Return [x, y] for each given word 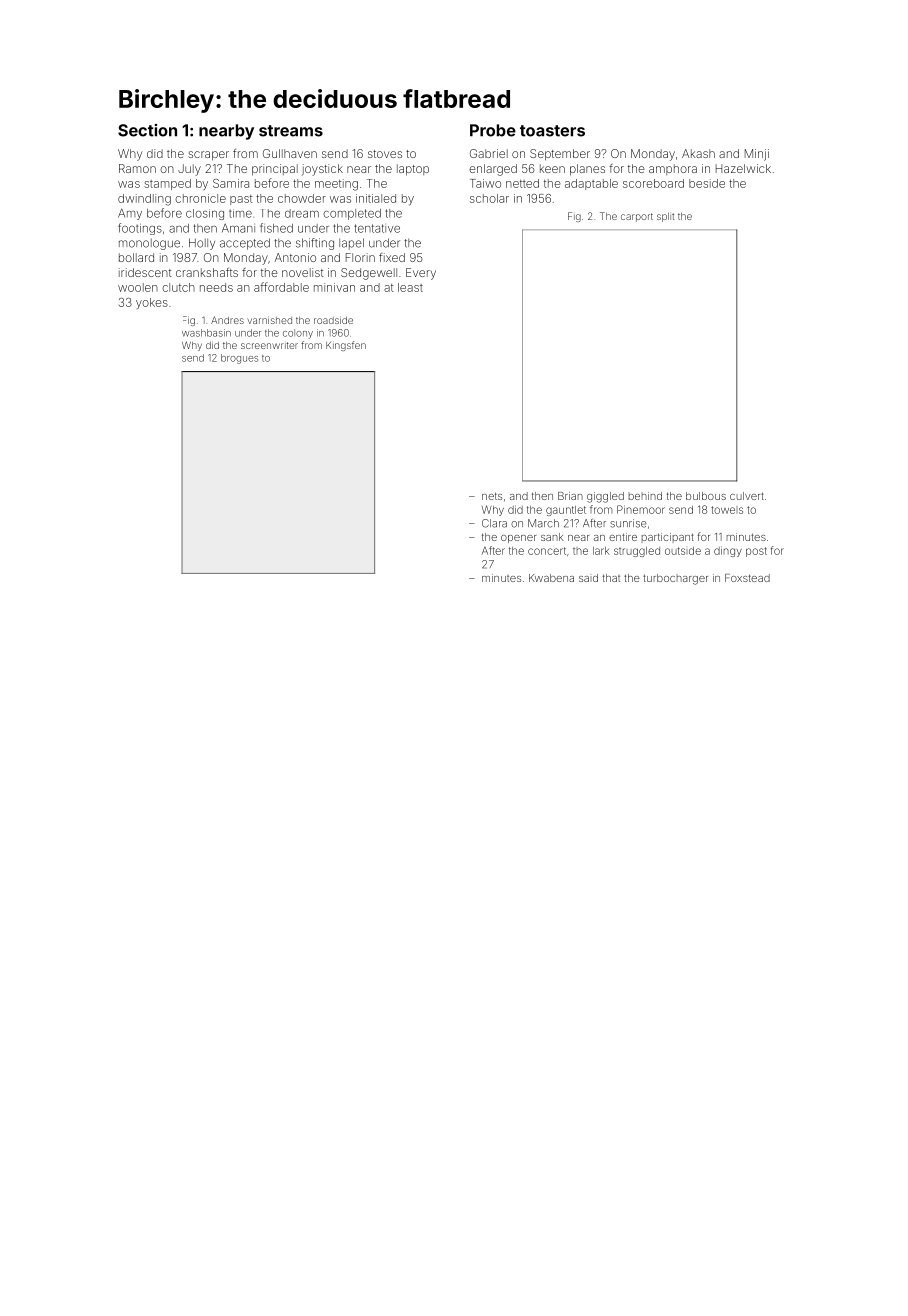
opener [518, 539]
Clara [494, 523]
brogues [239, 359]
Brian [570, 496]
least [410, 287]
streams [291, 131]
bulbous [706, 496]
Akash [698, 153]
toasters [552, 131]
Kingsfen [346, 346]
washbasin [206, 333]
